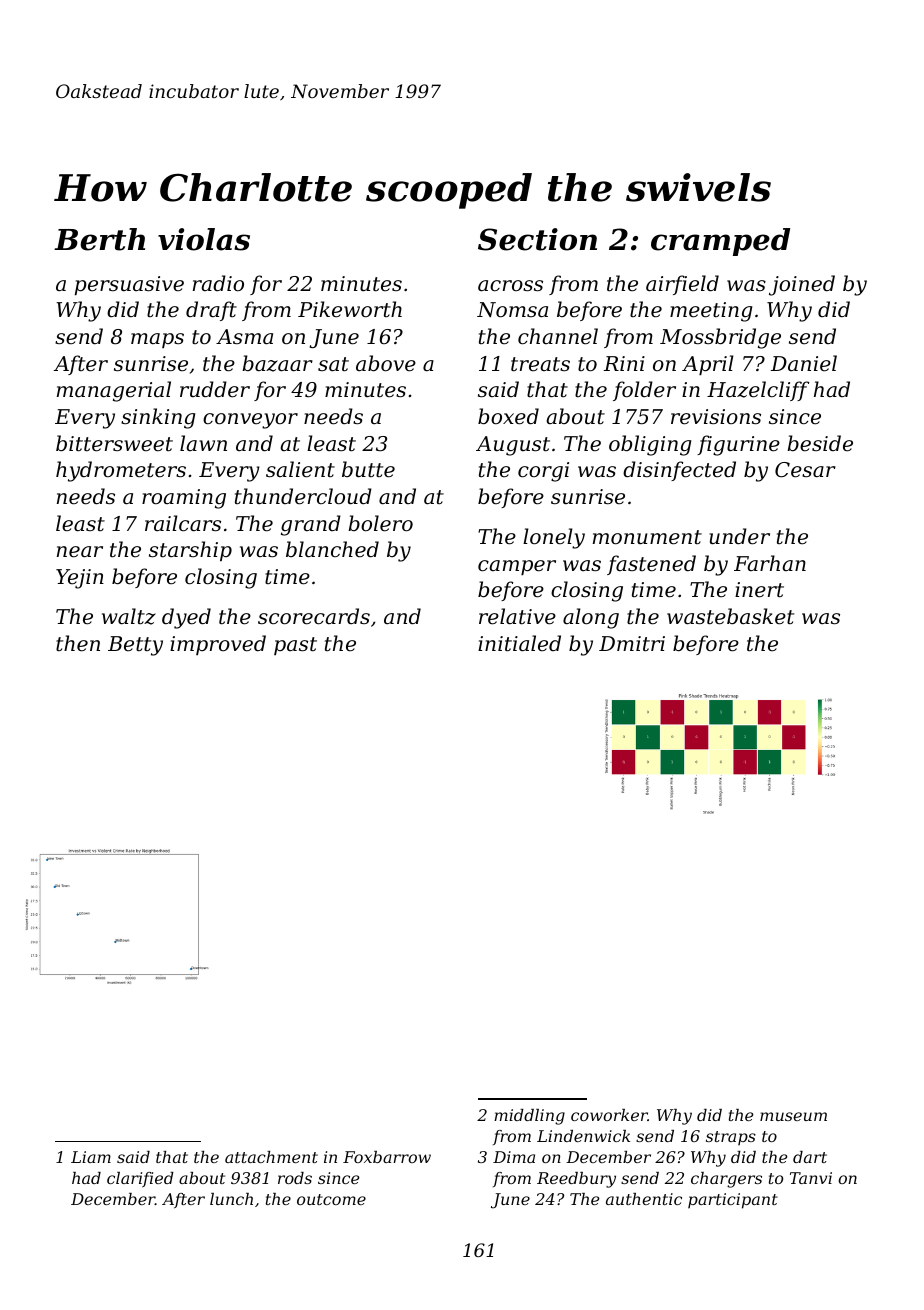 This screenshot has height=1310, width=924. What do you see at coordinates (802, 285) in the screenshot?
I see `joined` at bounding box center [802, 285].
